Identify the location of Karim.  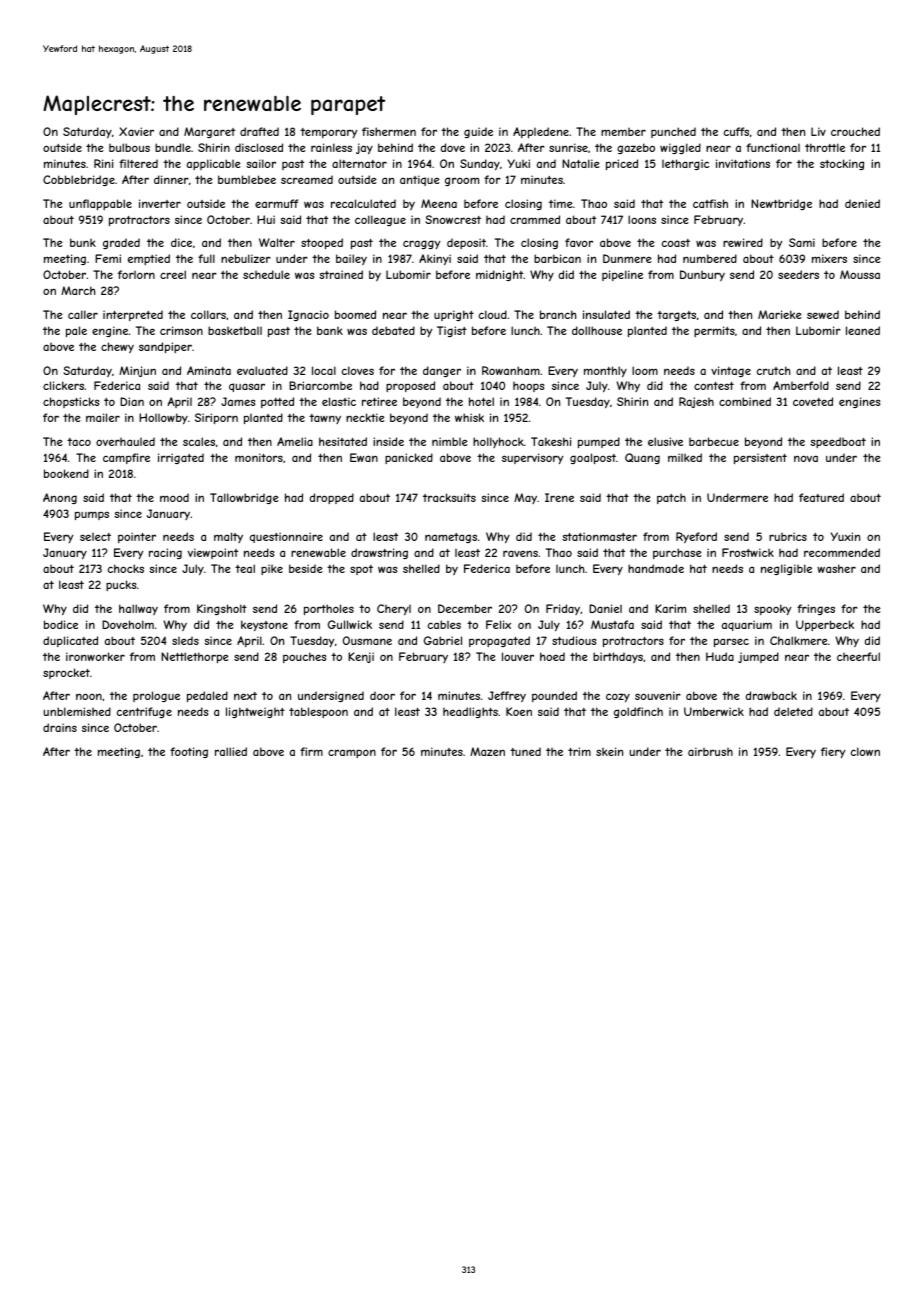
(670, 608).
